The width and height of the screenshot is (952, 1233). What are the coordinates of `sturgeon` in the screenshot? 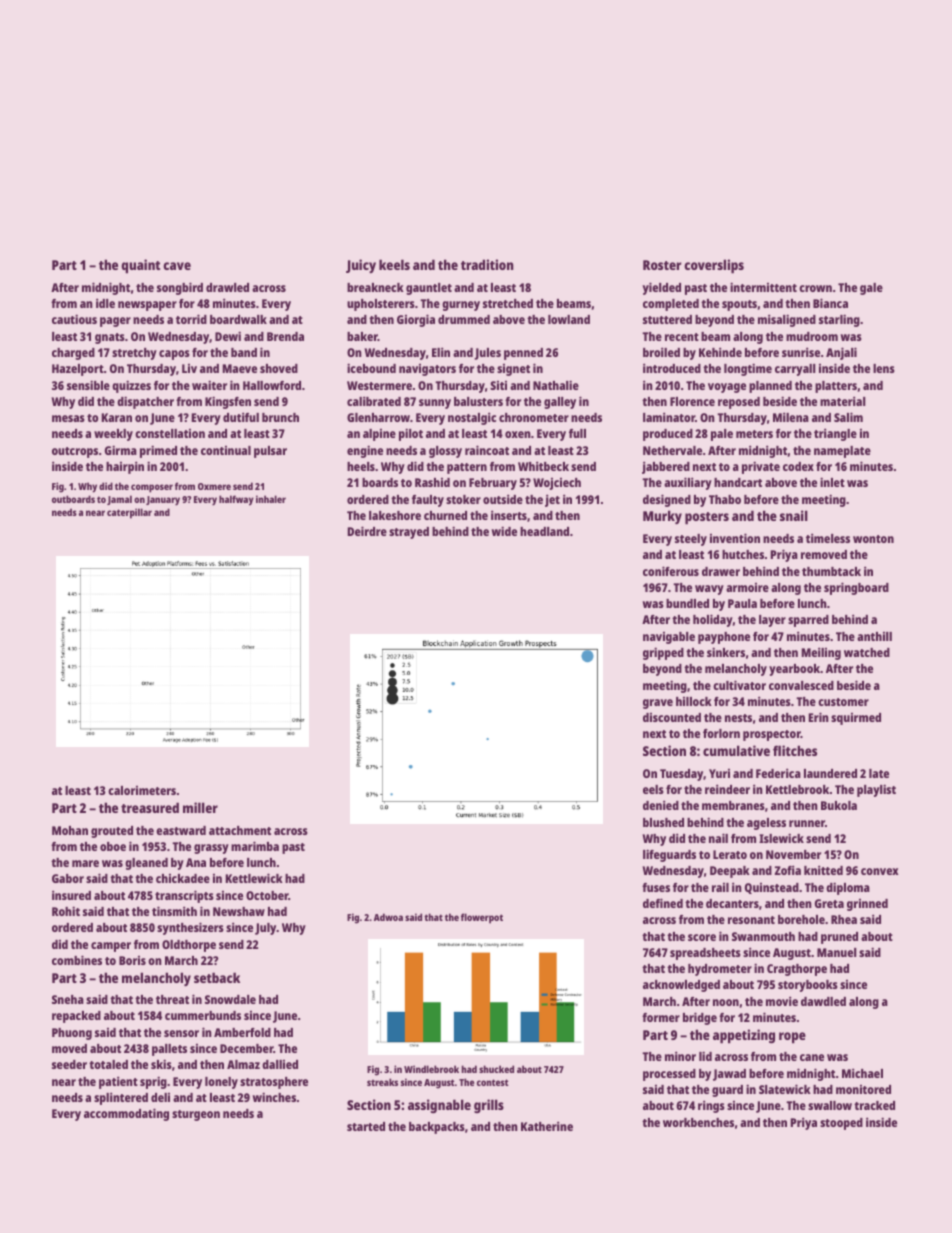 It's located at (196, 1115).
